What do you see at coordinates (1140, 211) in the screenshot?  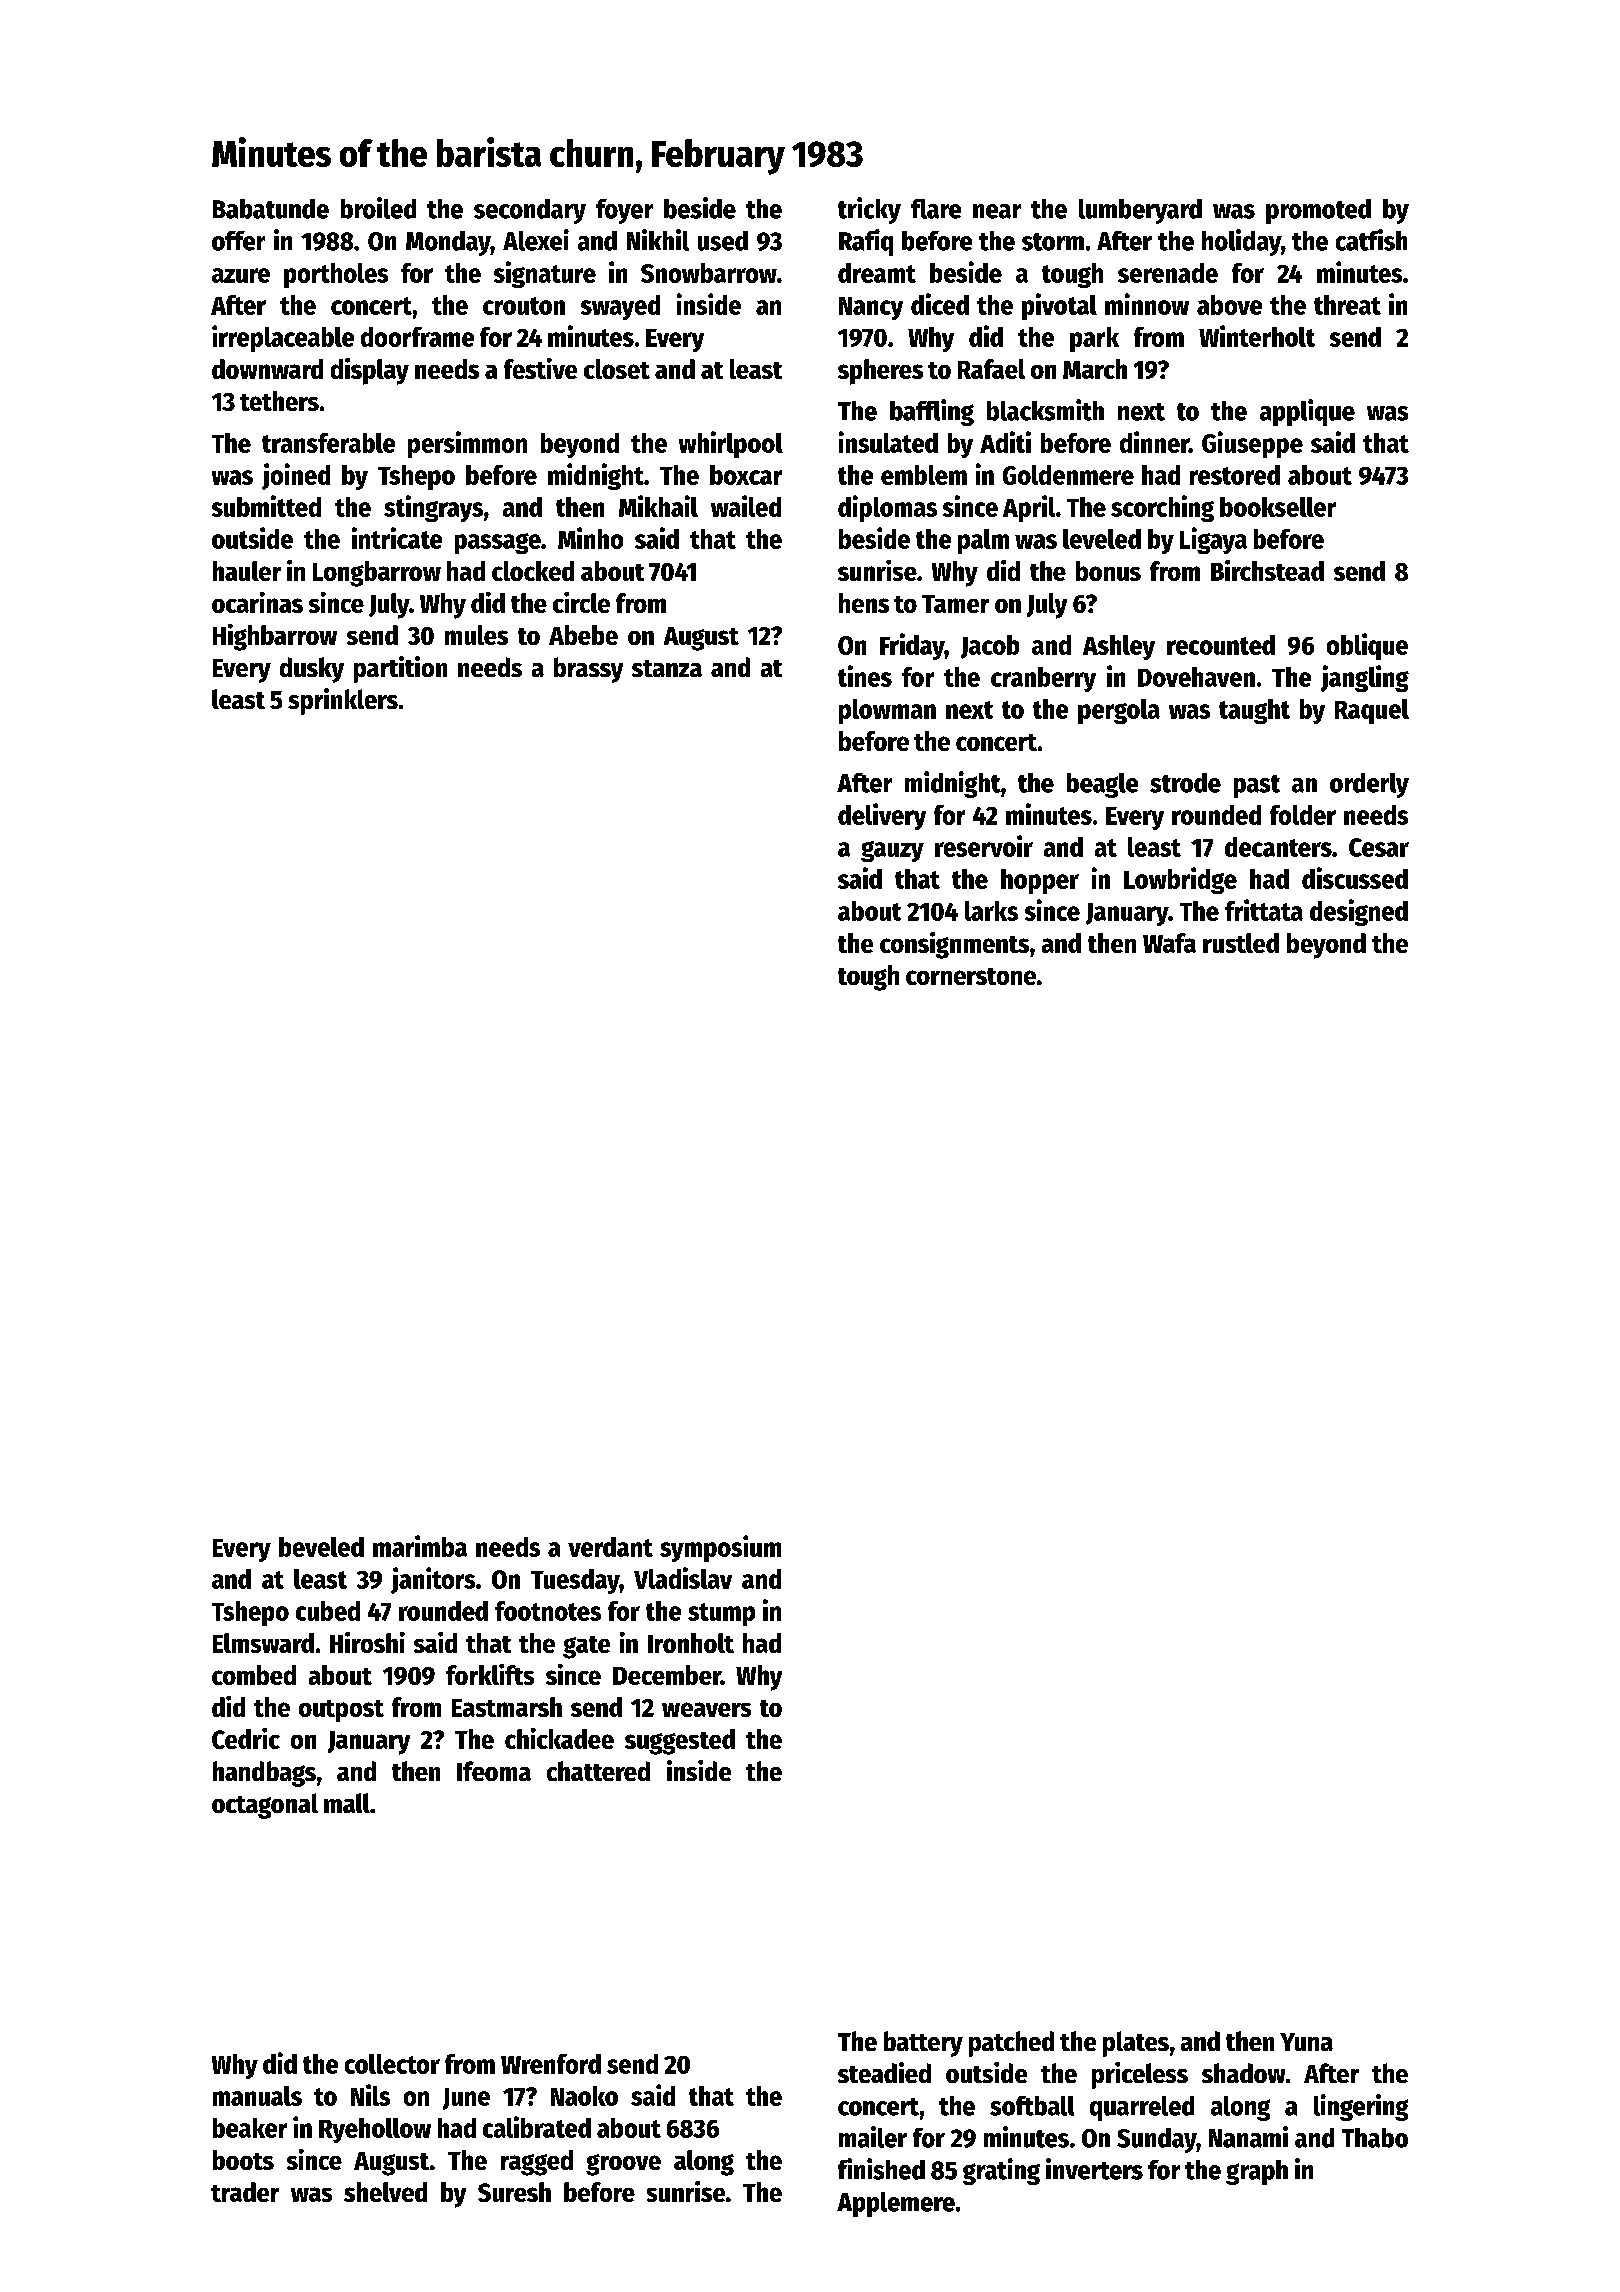 I see `lumberyard` at bounding box center [1140, 211].
